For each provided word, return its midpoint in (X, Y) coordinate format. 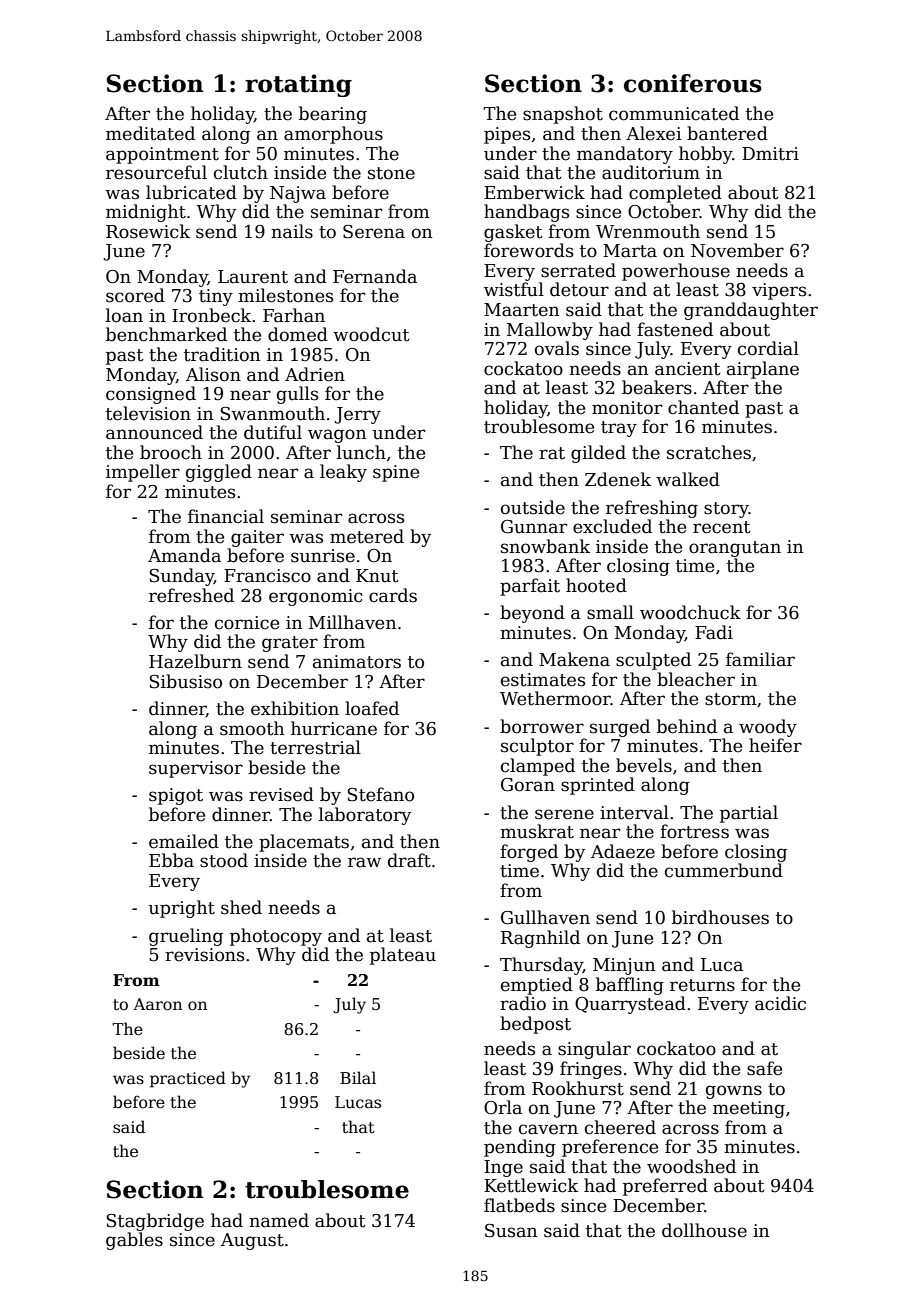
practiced (188, 1079)
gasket (513, 233)
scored (135, 295)
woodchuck (690, 612)
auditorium (651, 172)
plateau (403, 956)
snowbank (545, 546)
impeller (143, 473)
